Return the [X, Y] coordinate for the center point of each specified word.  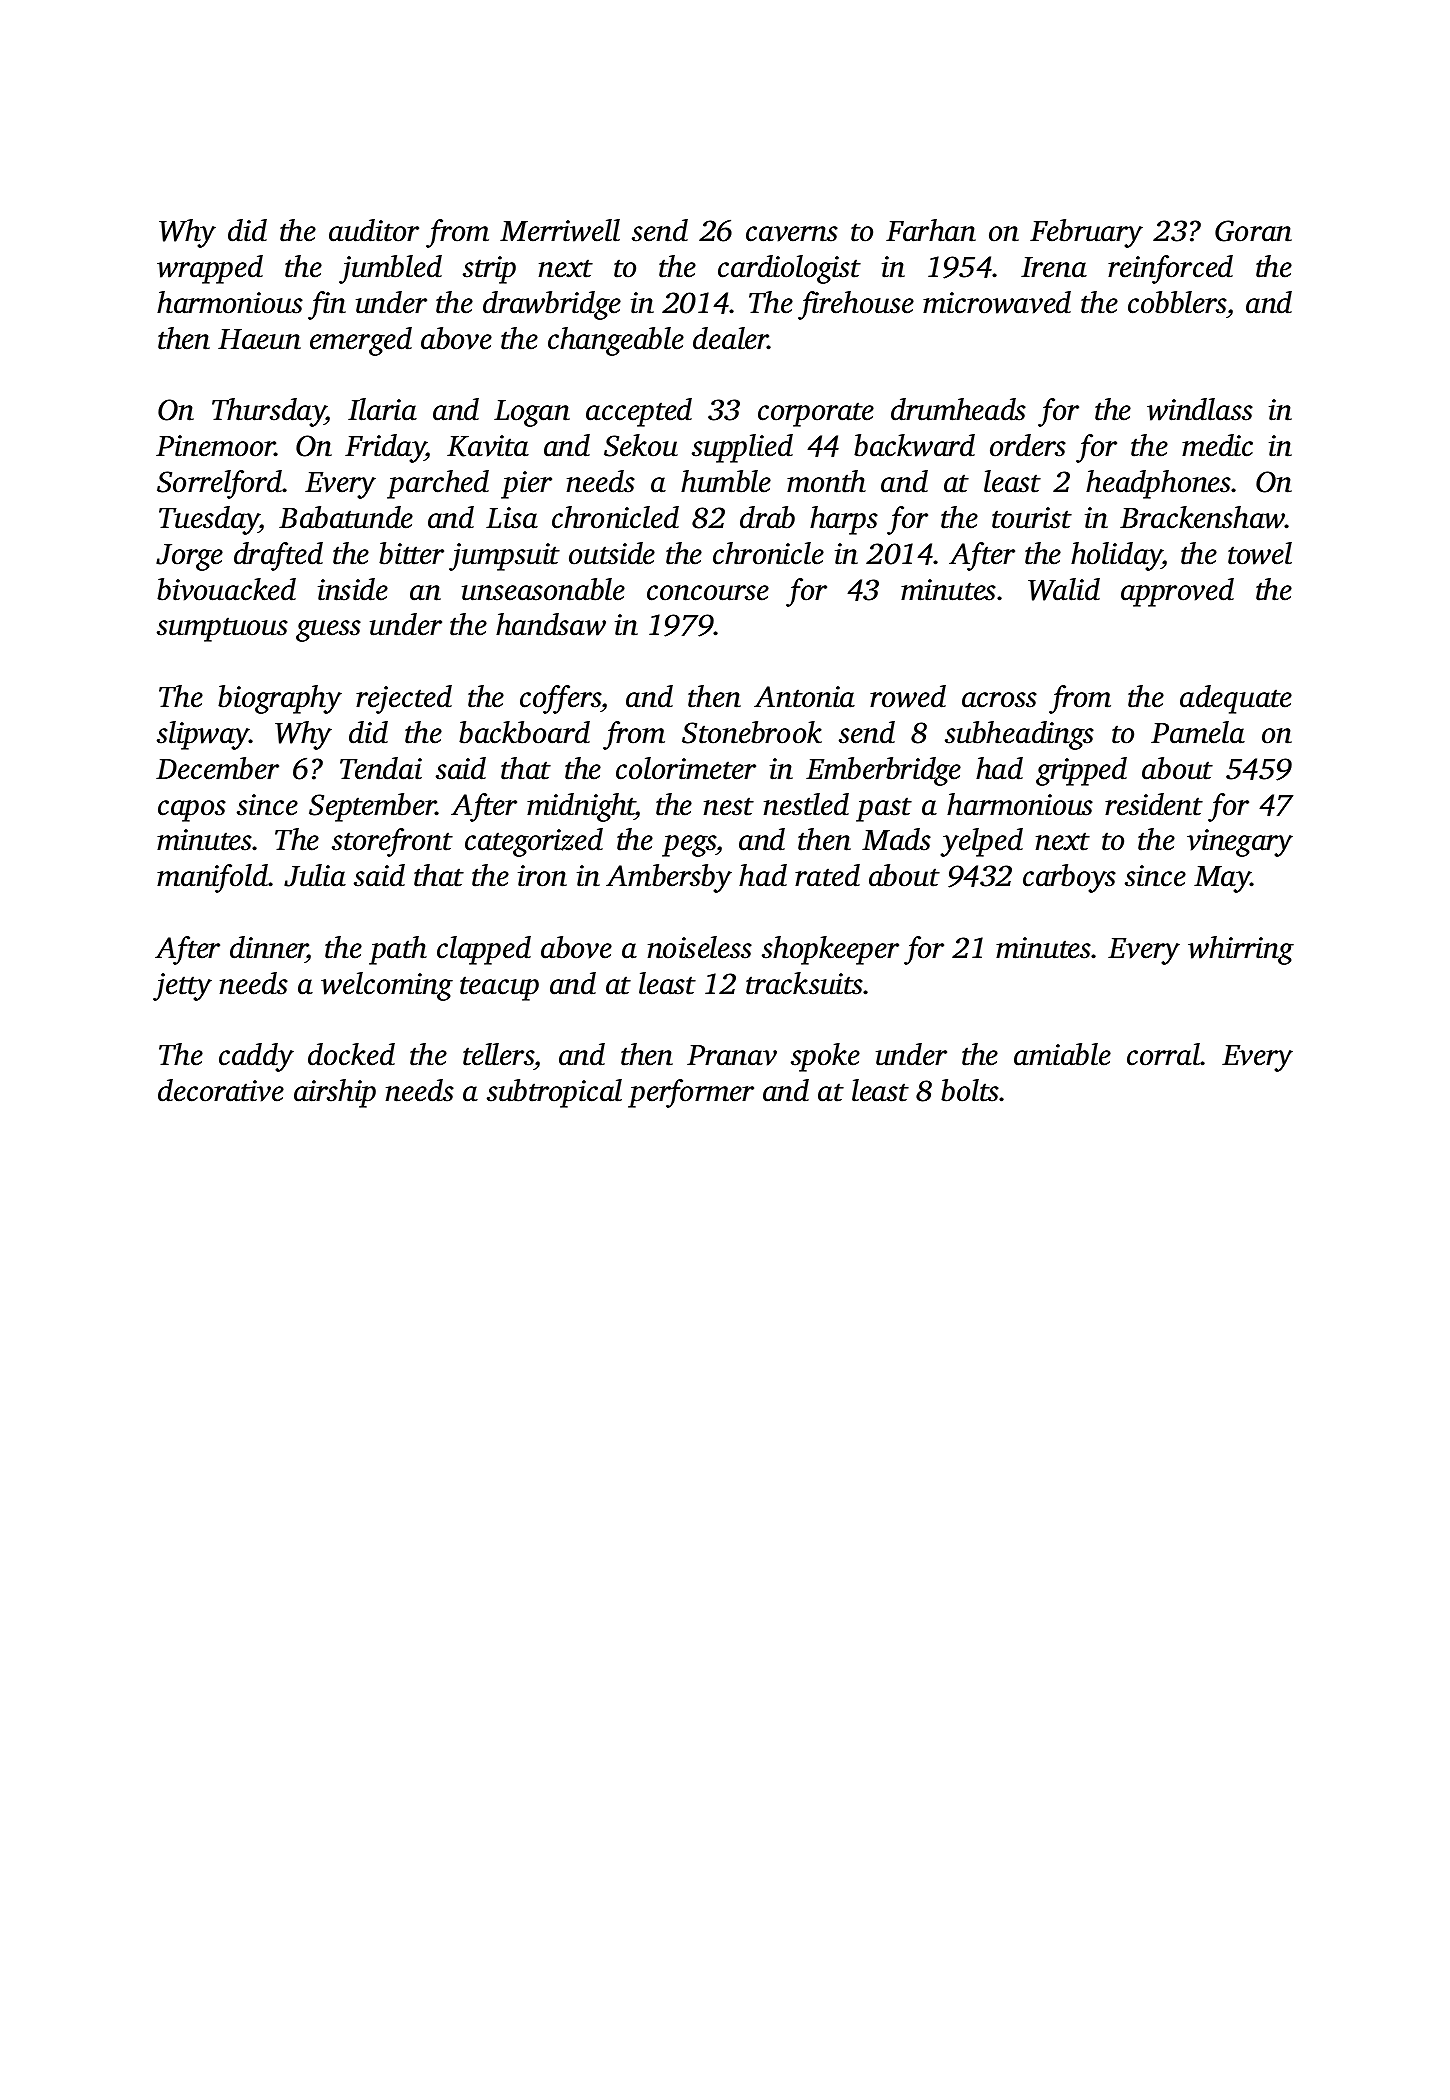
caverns [792, 234]
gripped [1081, 771]
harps [844, 520]
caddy [256, 1057]
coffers [560, 699]
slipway [203, 735]
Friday [385, 448]
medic [1217, 445]
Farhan [931, 230]
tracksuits [805, 983]
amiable [1062, 1054]
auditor [374, 230]
